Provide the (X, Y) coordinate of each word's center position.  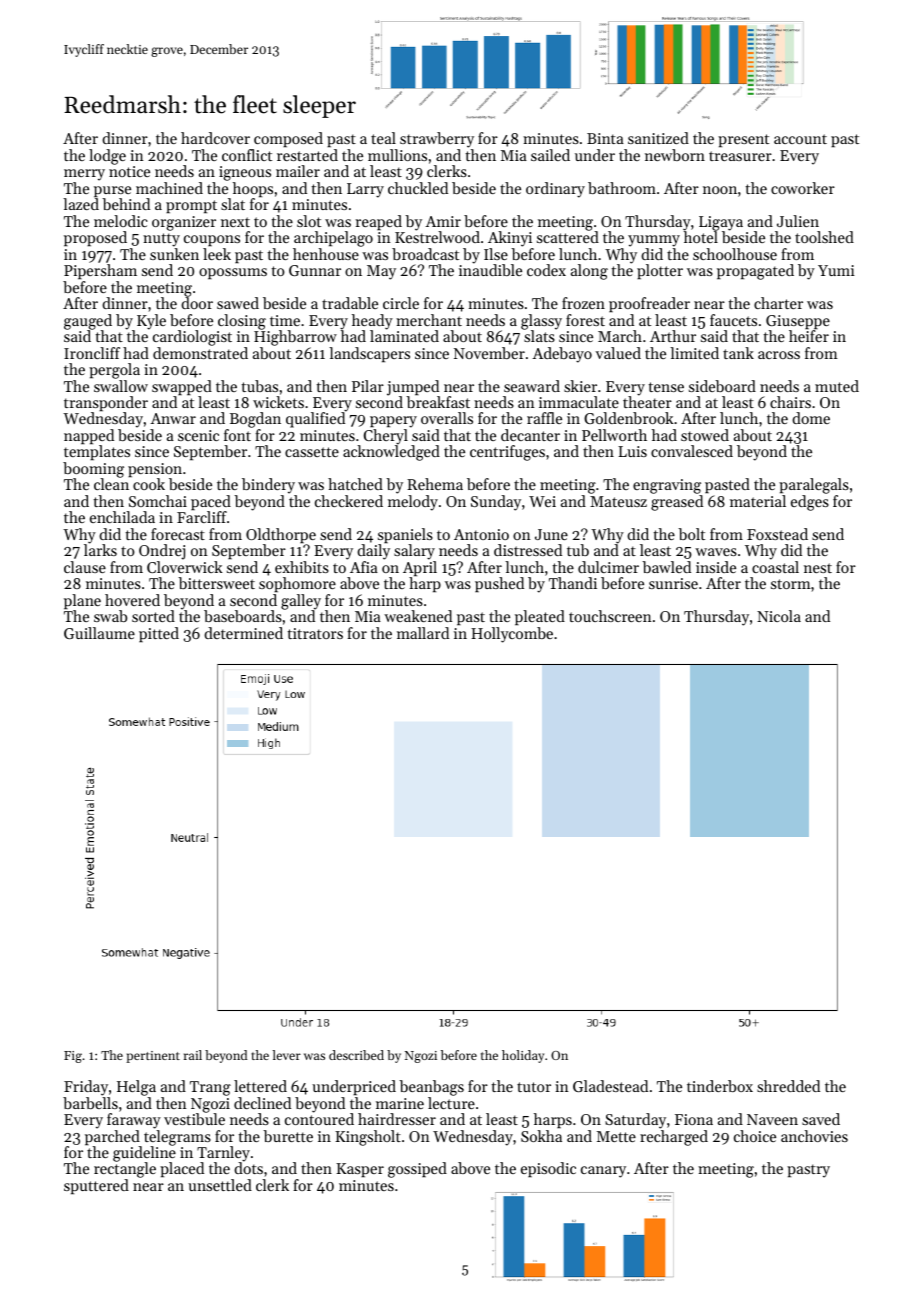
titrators (315, 633)
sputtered (96, 1186)
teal (383, 138)
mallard (423, 633)
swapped (182, 387)
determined (243, 633)
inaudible (490, 270)
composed (288, 139)
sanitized (658, 138)
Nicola (779, 616)
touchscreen (610, 616)
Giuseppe (798, 322)
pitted (159, 634)
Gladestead (610, 1086)
